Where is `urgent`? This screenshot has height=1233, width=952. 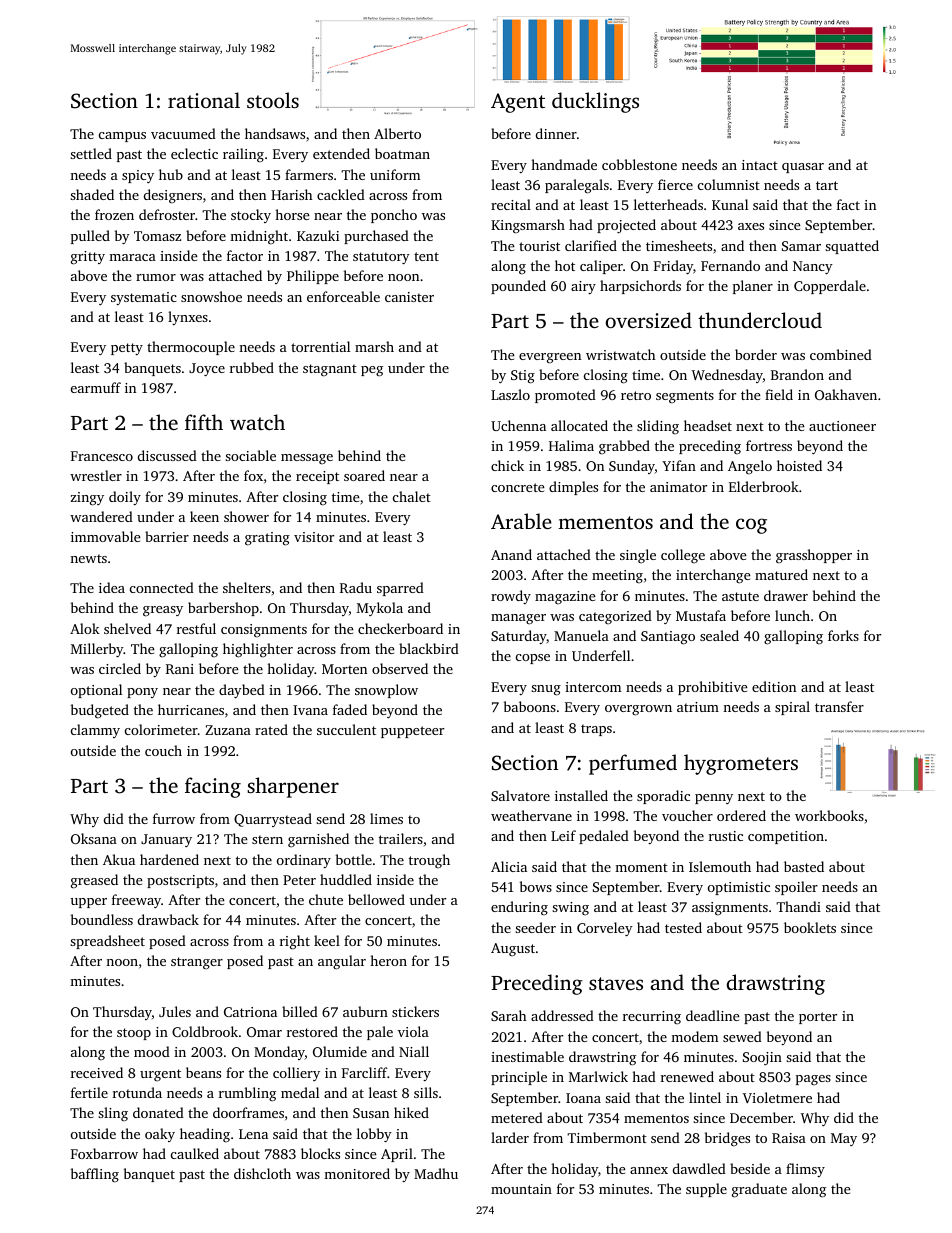
urgent is located at coordinates (160, 1075).
